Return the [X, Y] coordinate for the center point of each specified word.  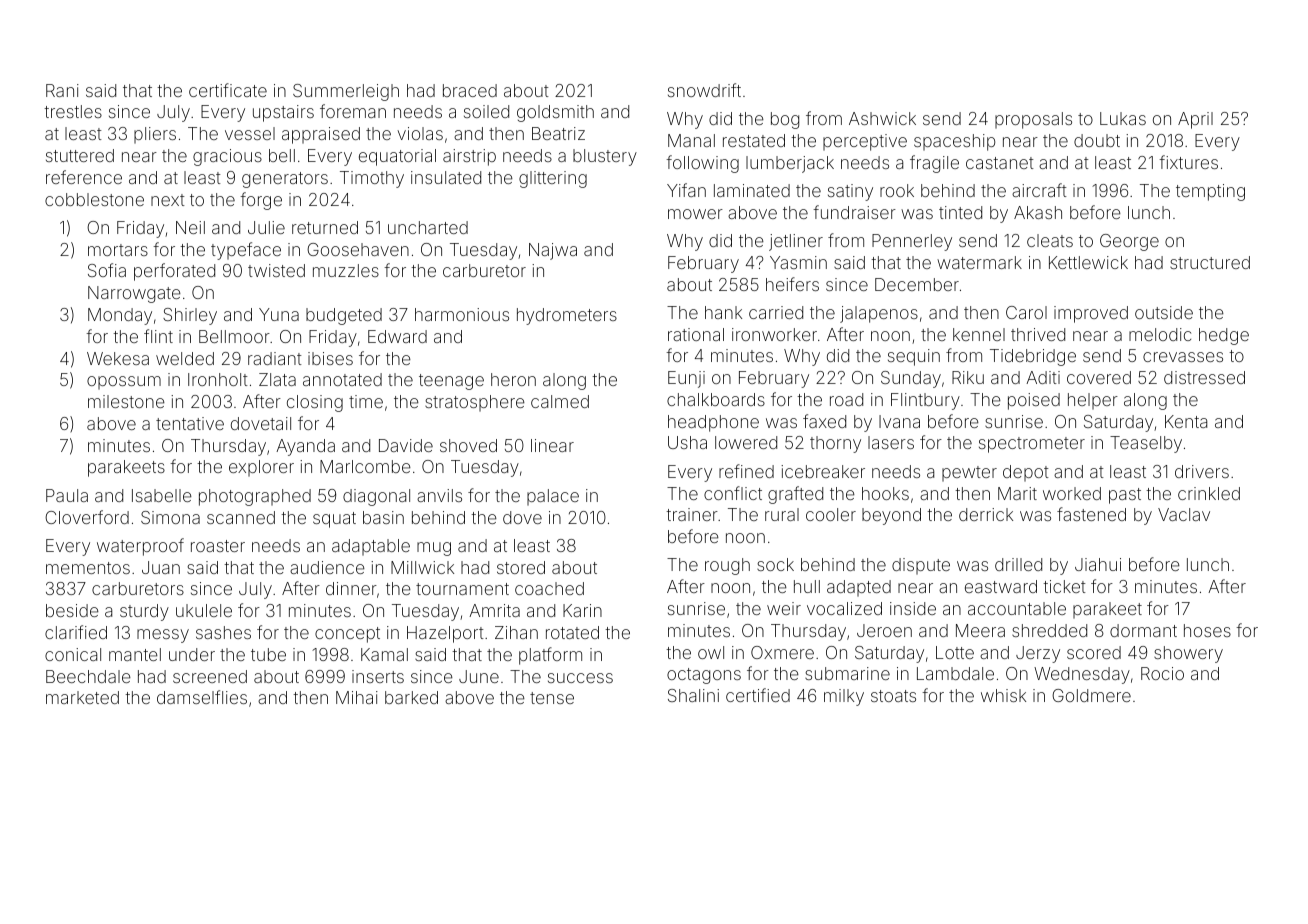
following [702, 164]
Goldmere [1091, 695]
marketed [82, 697]
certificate [228, 90]
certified [758, 695]
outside [1164, 312]
